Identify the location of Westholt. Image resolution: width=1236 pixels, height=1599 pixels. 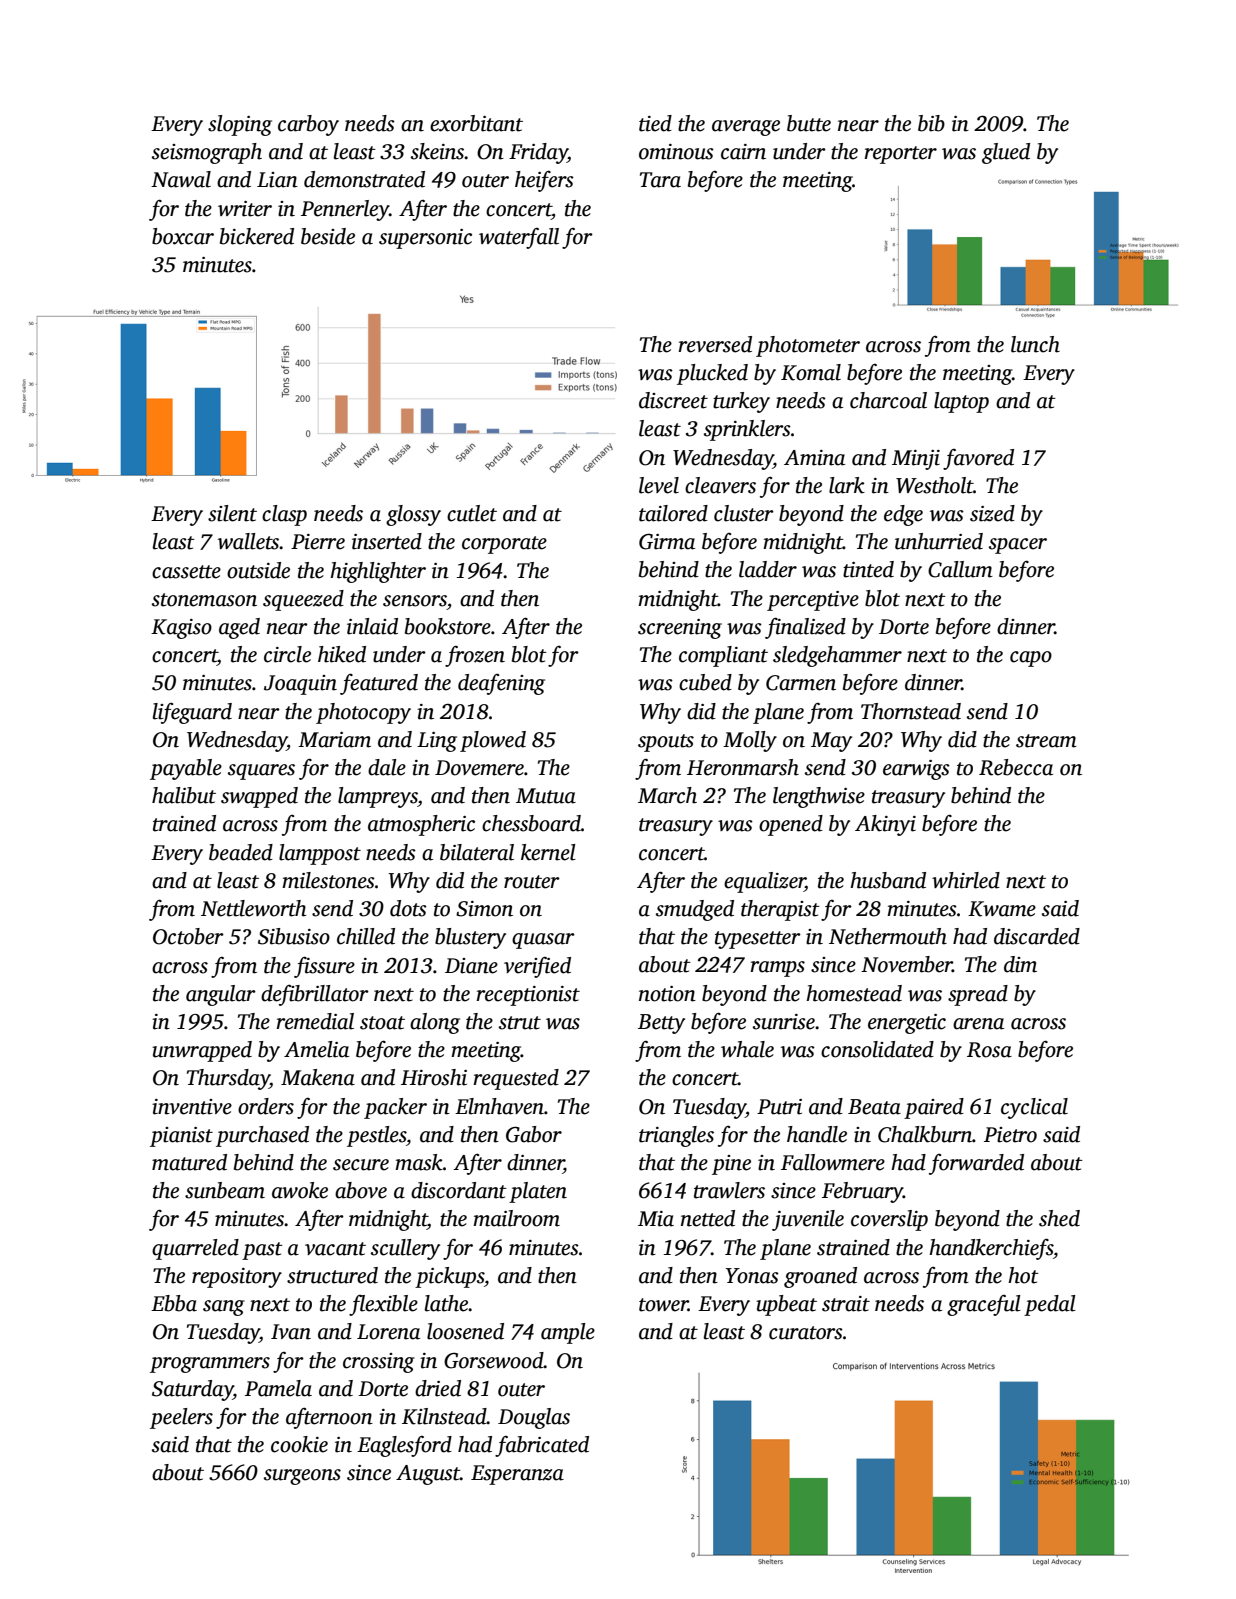
(935, 485).
